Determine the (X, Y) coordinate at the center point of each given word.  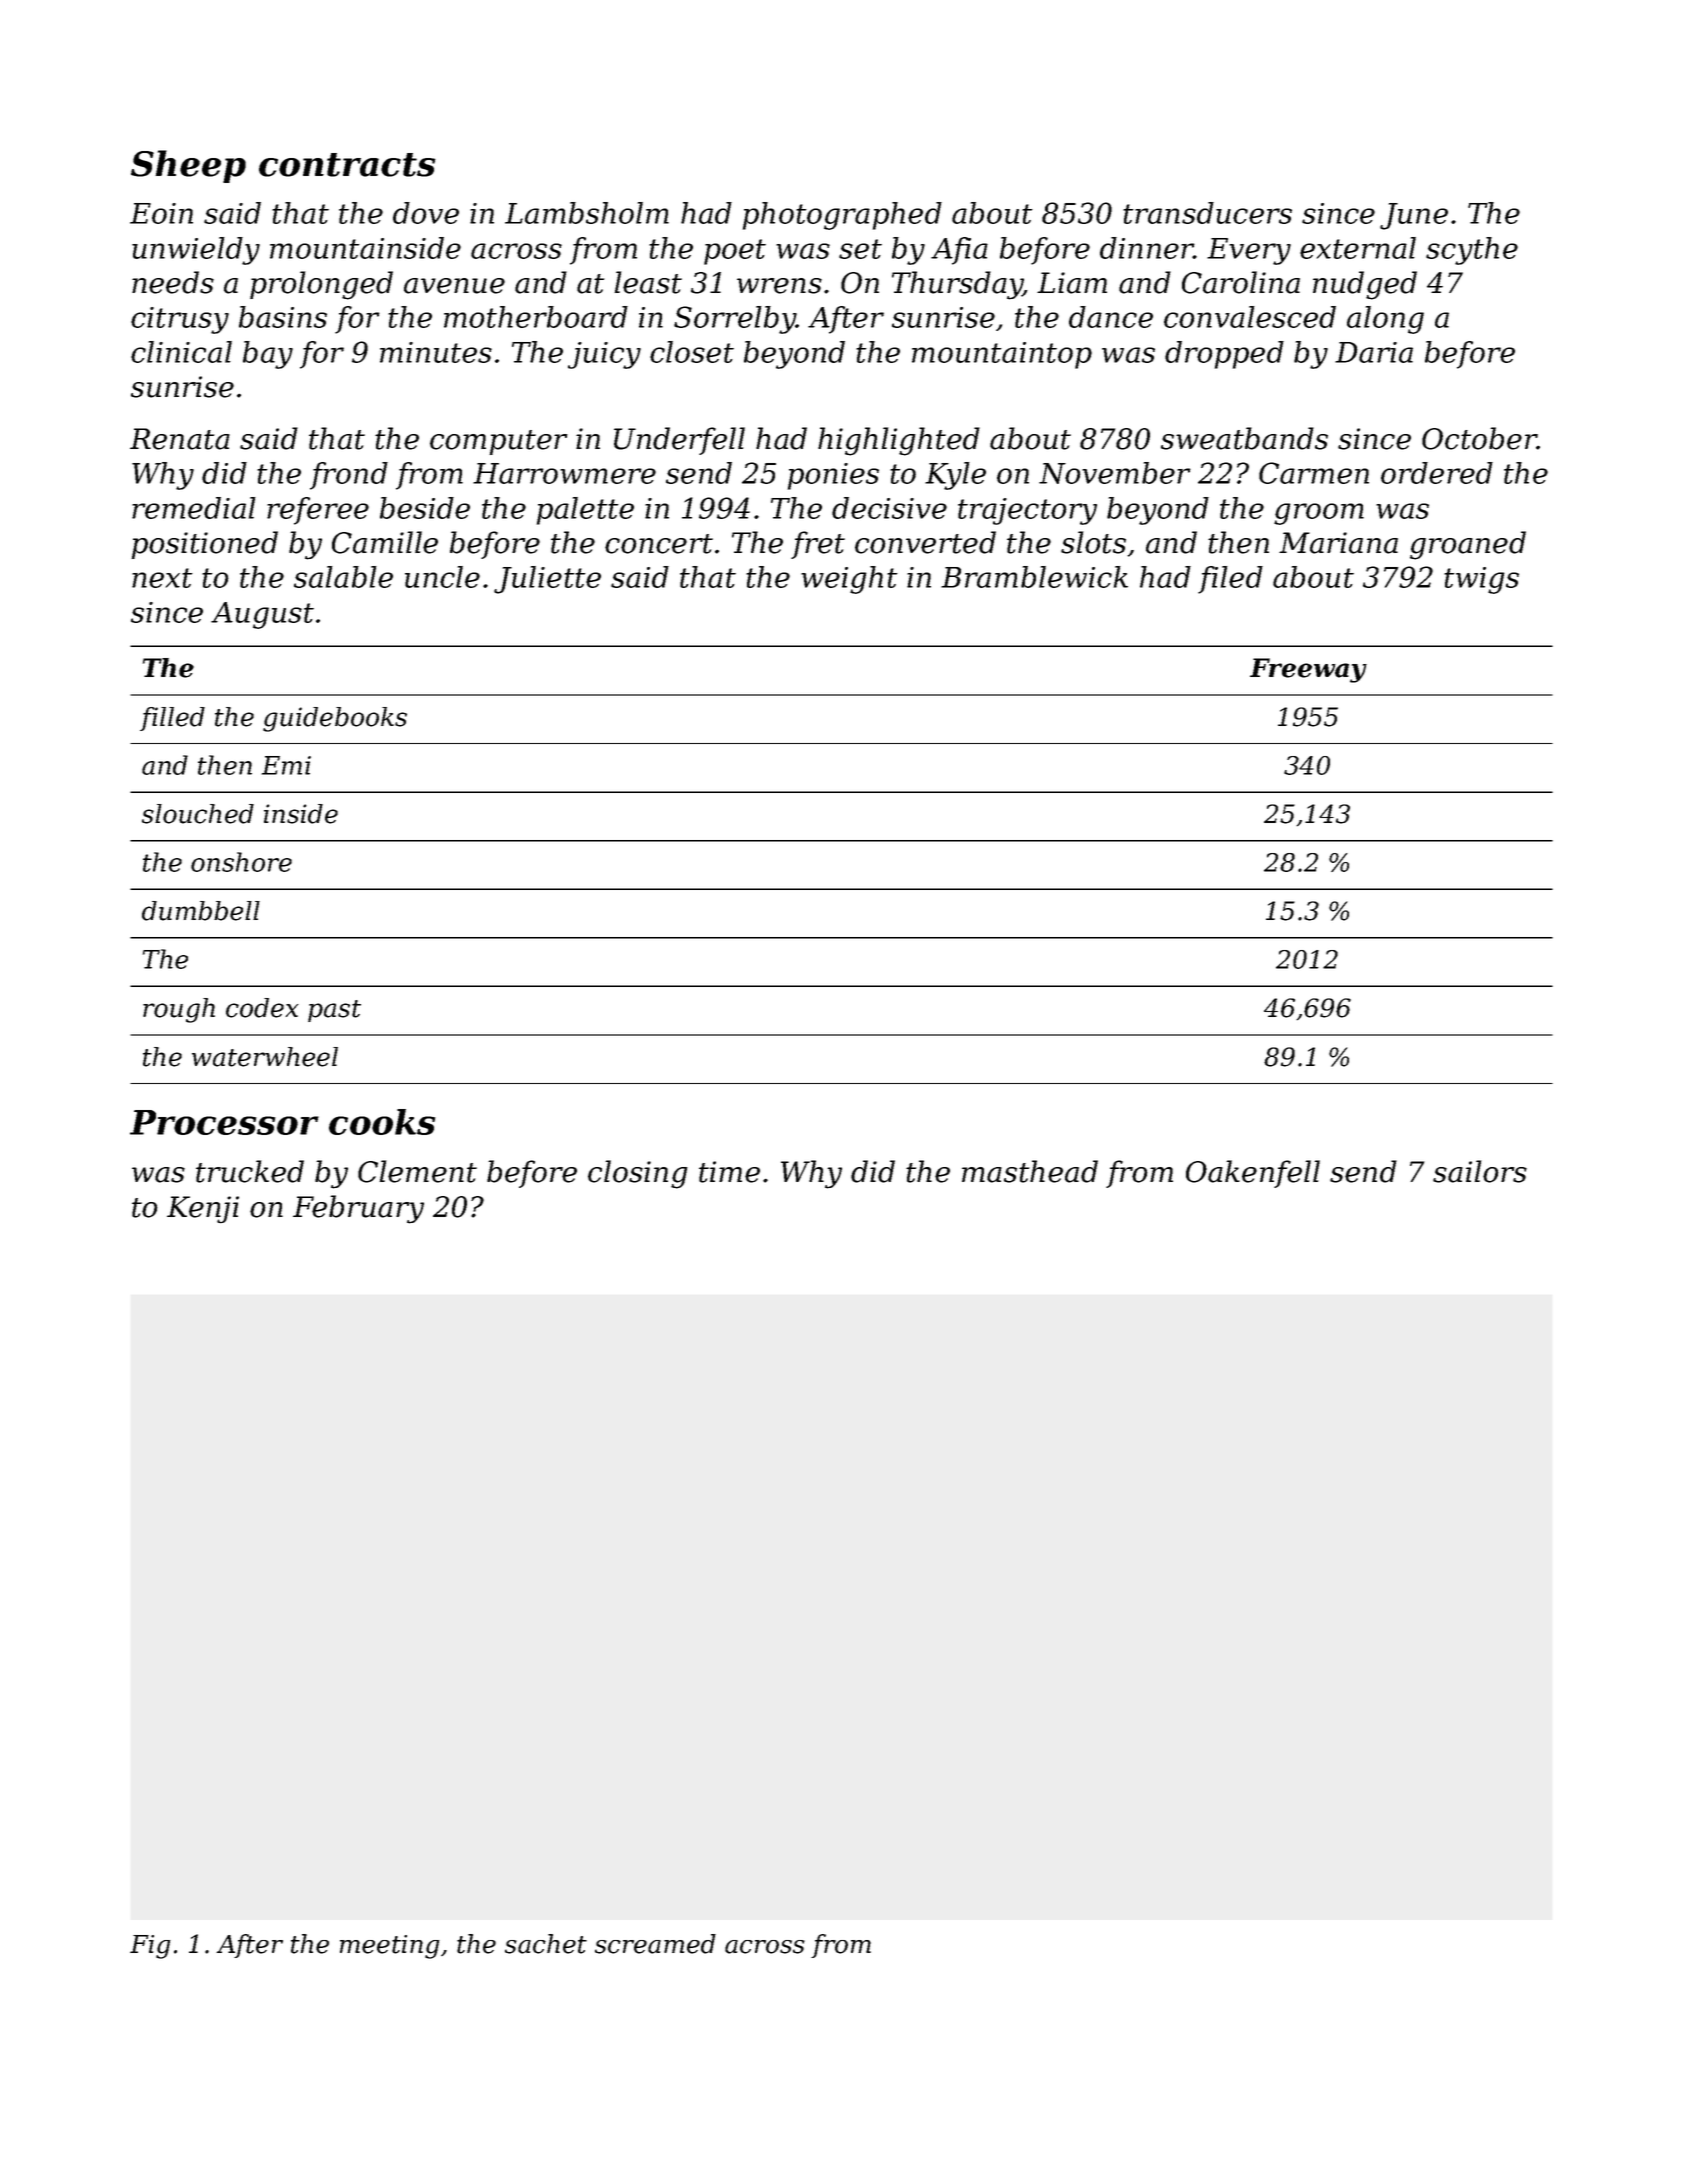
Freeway (1308, 670)
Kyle (955, 476)
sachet (546, 1944)
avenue (454, 286)
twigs (1481, 580)
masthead (1030, 1171)
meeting (390, 1947)
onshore (241, 862)
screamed (655, 1944)
